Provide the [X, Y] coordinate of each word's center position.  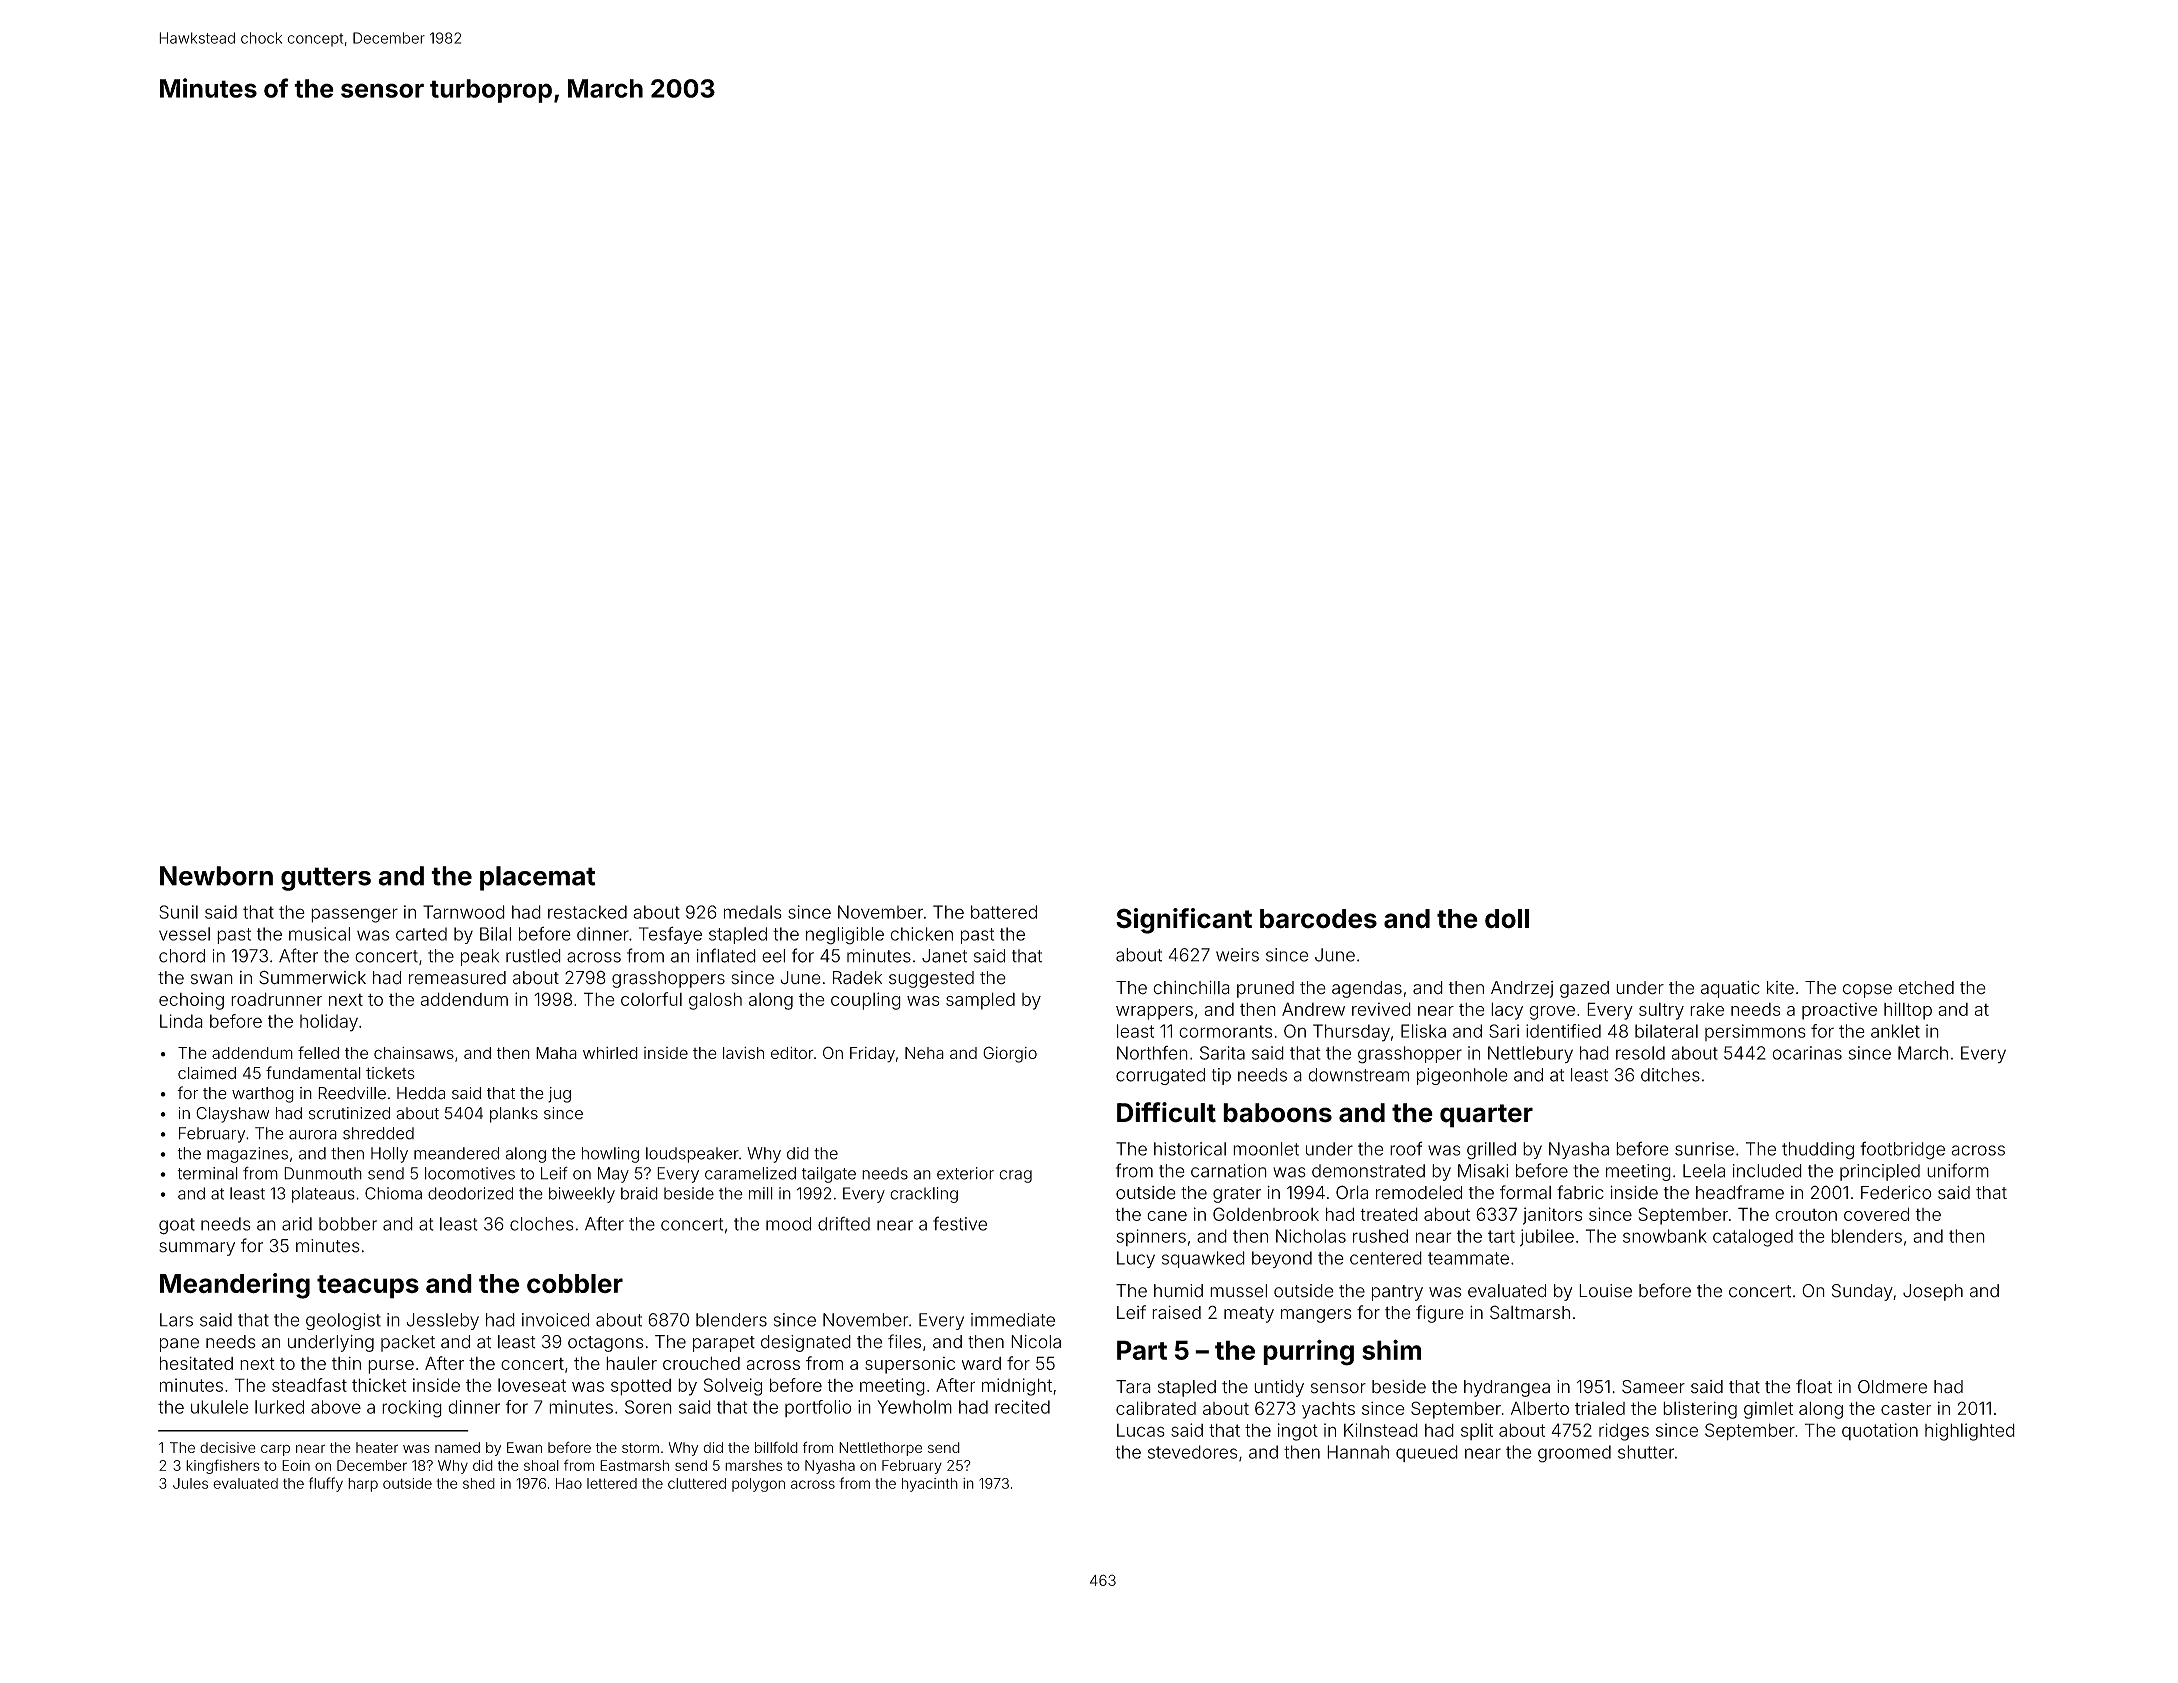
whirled [610, 1053]
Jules [190, 1483]
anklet [1895, 1031]
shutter [1646, 1452]
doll [1507, 919]
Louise [1605, 1291]
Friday [872, 1055]
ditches [1670, 1075]
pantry [1397, 1293]
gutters [326, 879]
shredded [378, 1133]
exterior [965, 1173]
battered [1004, 912]
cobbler [575, 1284]
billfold [776, 1447]
